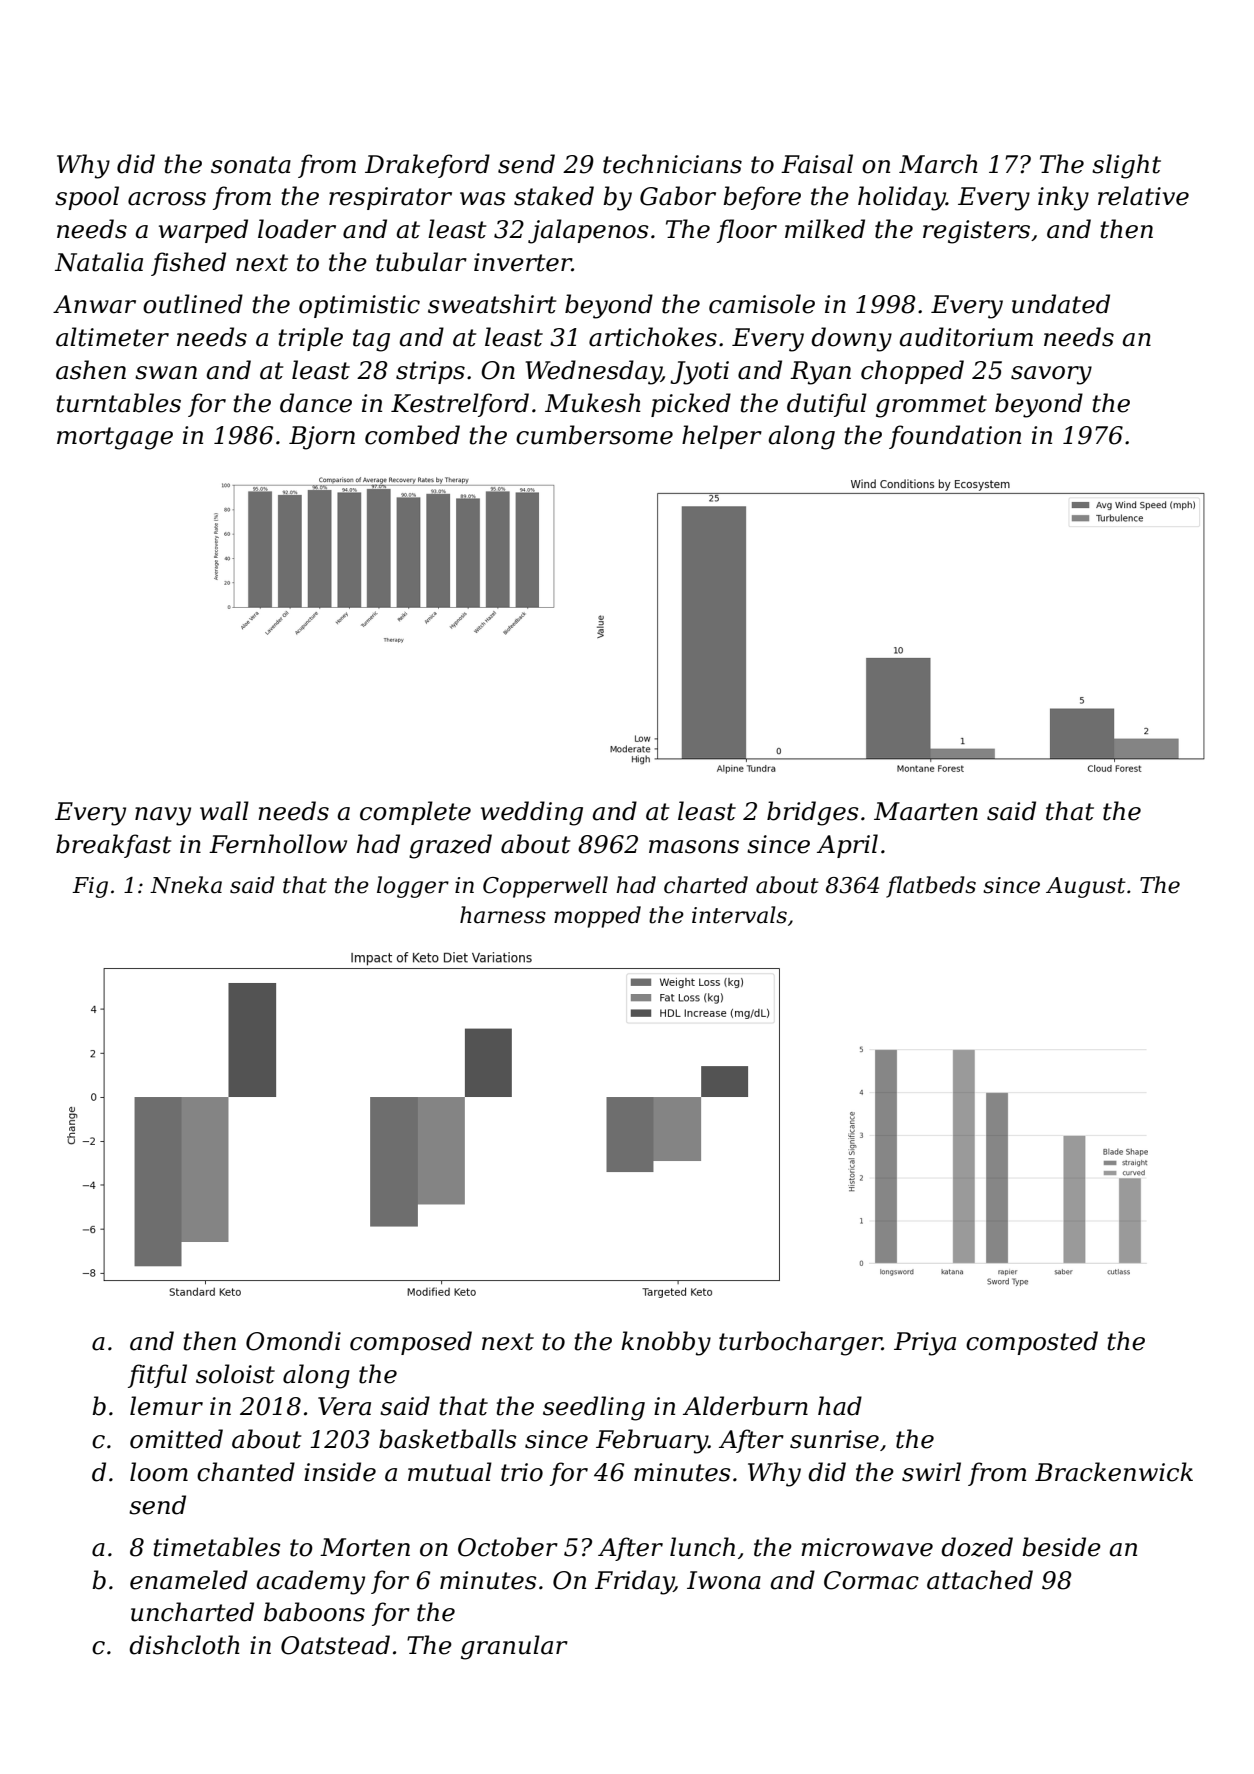 This screenshot has height=1774, width=1254. I want to click on Oatstead, so click(335, 1645).
